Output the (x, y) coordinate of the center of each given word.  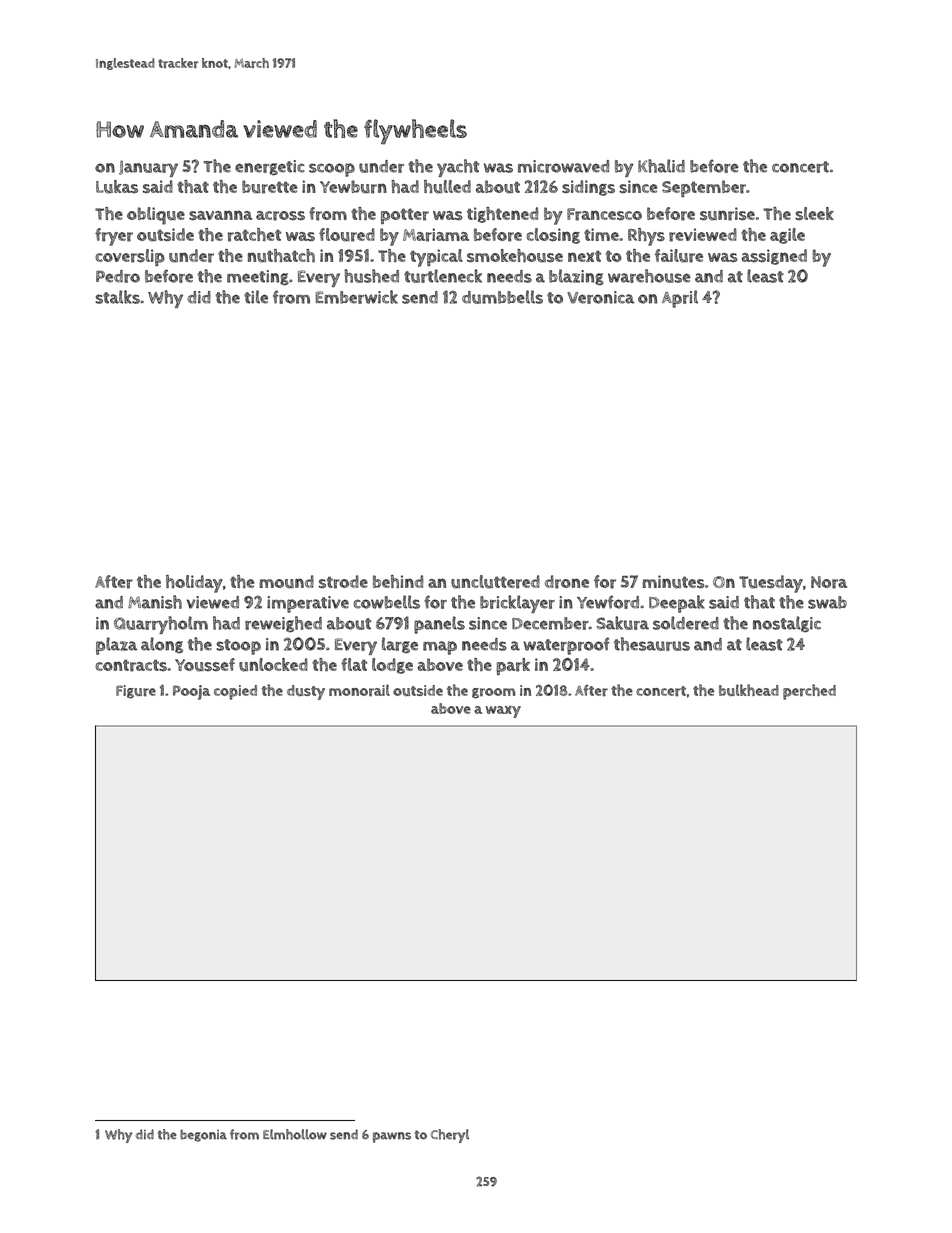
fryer (114, 237)
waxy (503, 711)
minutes (674, 582)
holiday (194, 584)
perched (809, 692)
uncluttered (495, 582)
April (680, 299)
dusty (306, 692)
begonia (203, 1135)
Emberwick (356, 297)
